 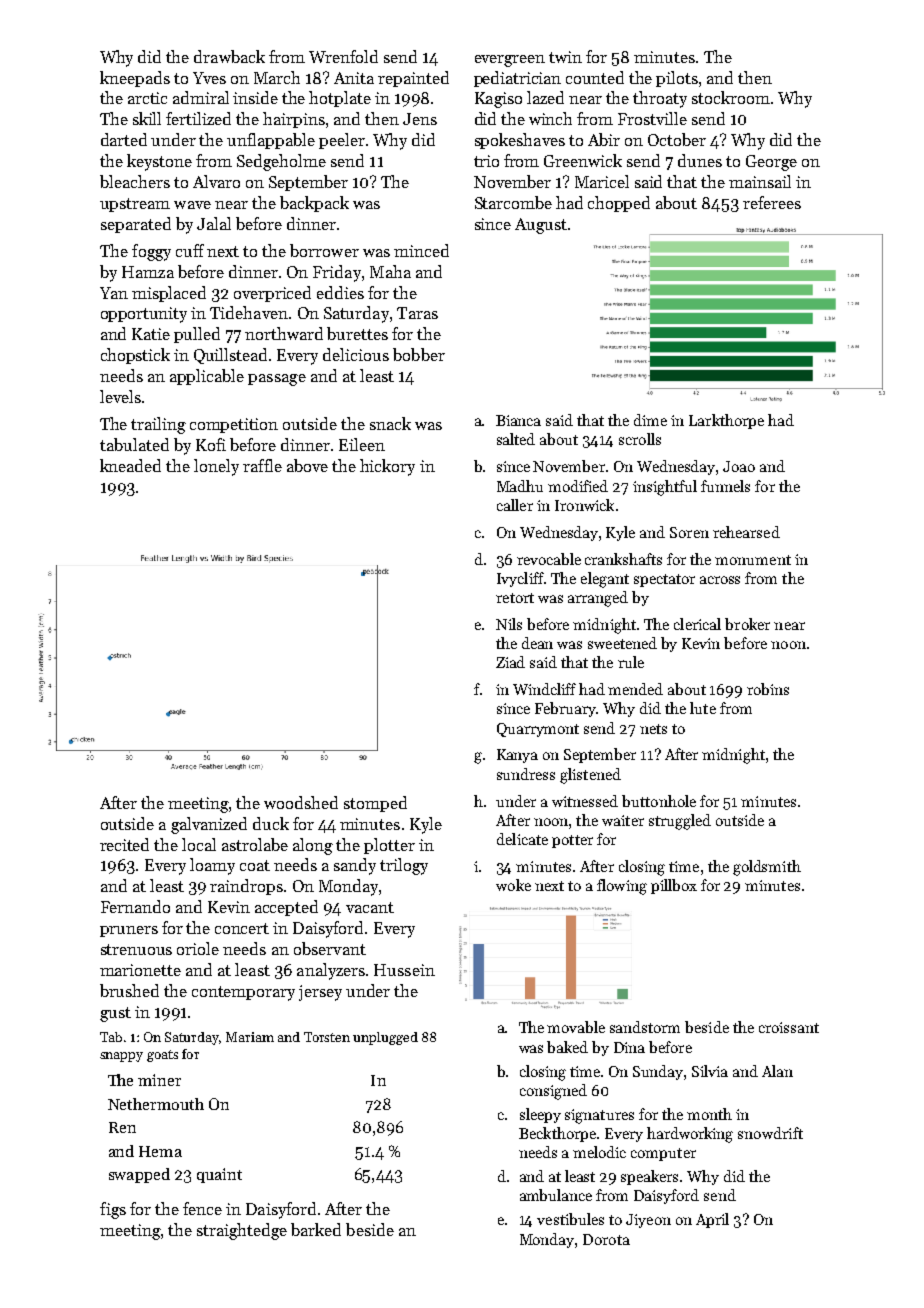 I want to click on Larkthorpe, so click(x=726, y=421).
